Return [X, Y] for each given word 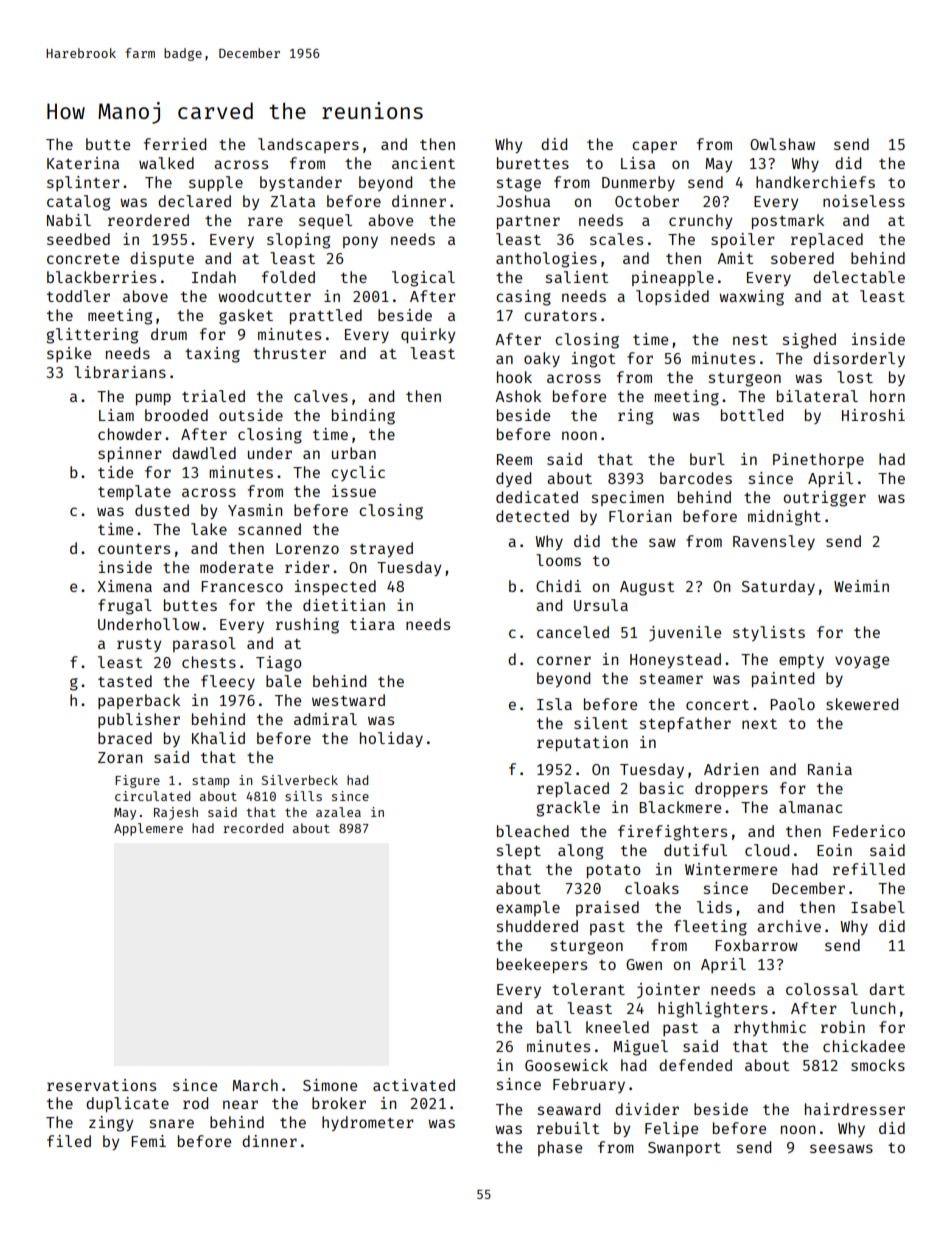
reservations [101, 1085]
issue [354, 491]
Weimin [861, 586]
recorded [253, 828]
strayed [381, 549]
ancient [423, 163]
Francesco [242, 586]
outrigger [824, 499]
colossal [822, 989]
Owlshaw [782, 144]
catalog [78, 203]
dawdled [204, 453]
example [528, 908]
